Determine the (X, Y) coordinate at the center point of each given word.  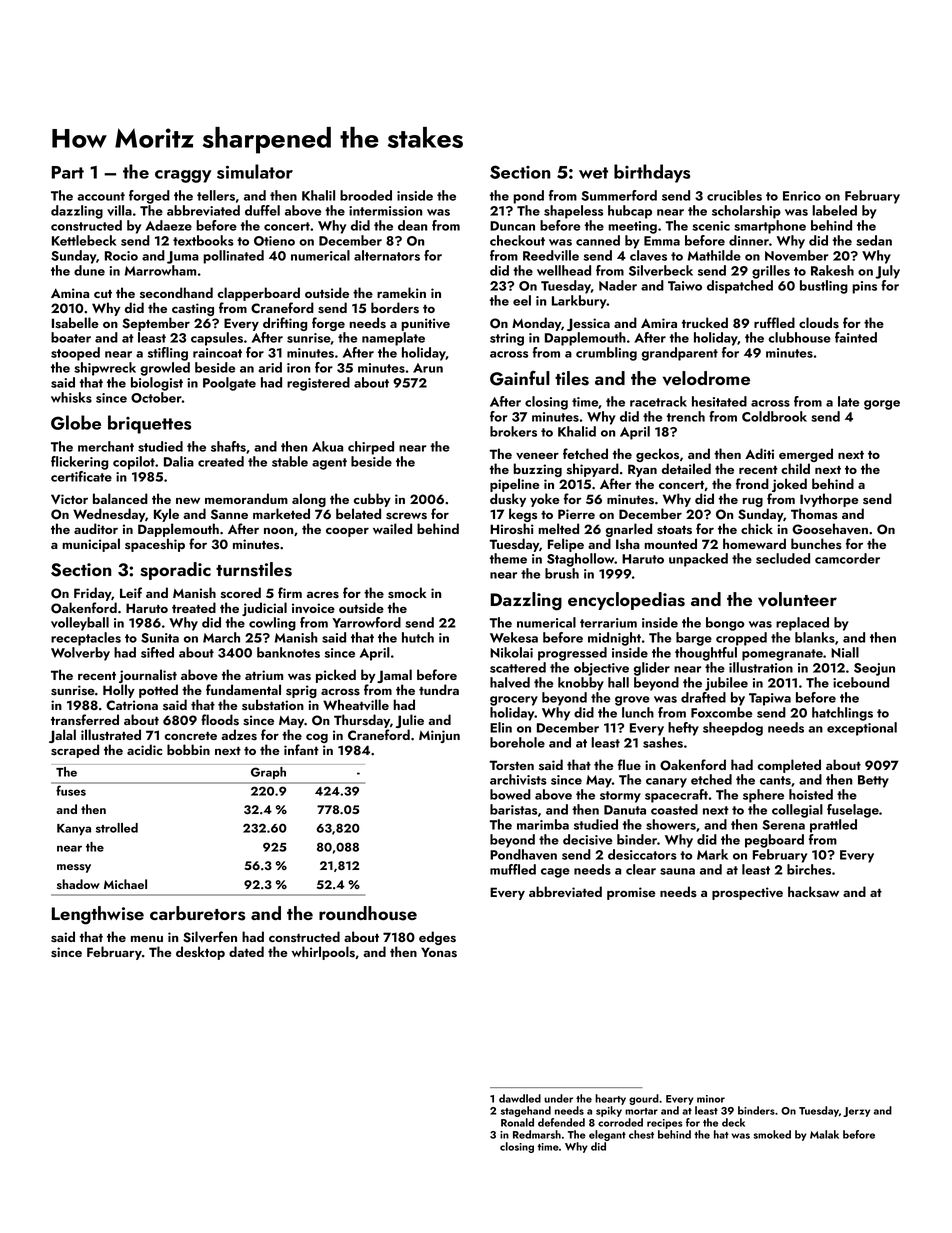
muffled (513, 869)
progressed (572, 654)
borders (395, 308)
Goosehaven (830, 529)
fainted (856, 337)
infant (301, 749)
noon (278, 531)
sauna (677, 871)
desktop (200, 953)
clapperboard (259, 294)
